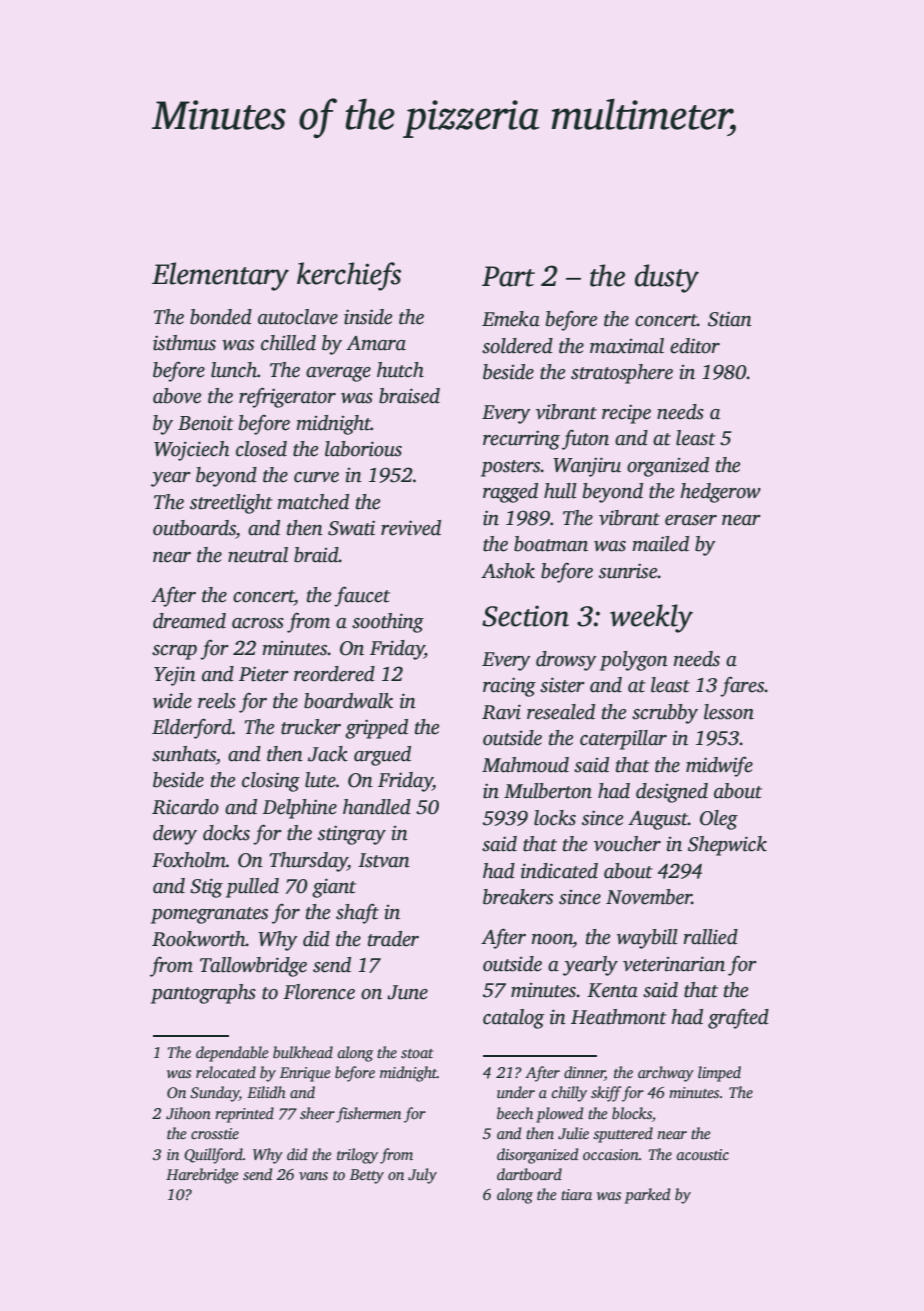 This page has height=1311, width=924. What do you see at coordinates (316, 477) in the page?
I see `curve` at bounding box center [316, 477].
